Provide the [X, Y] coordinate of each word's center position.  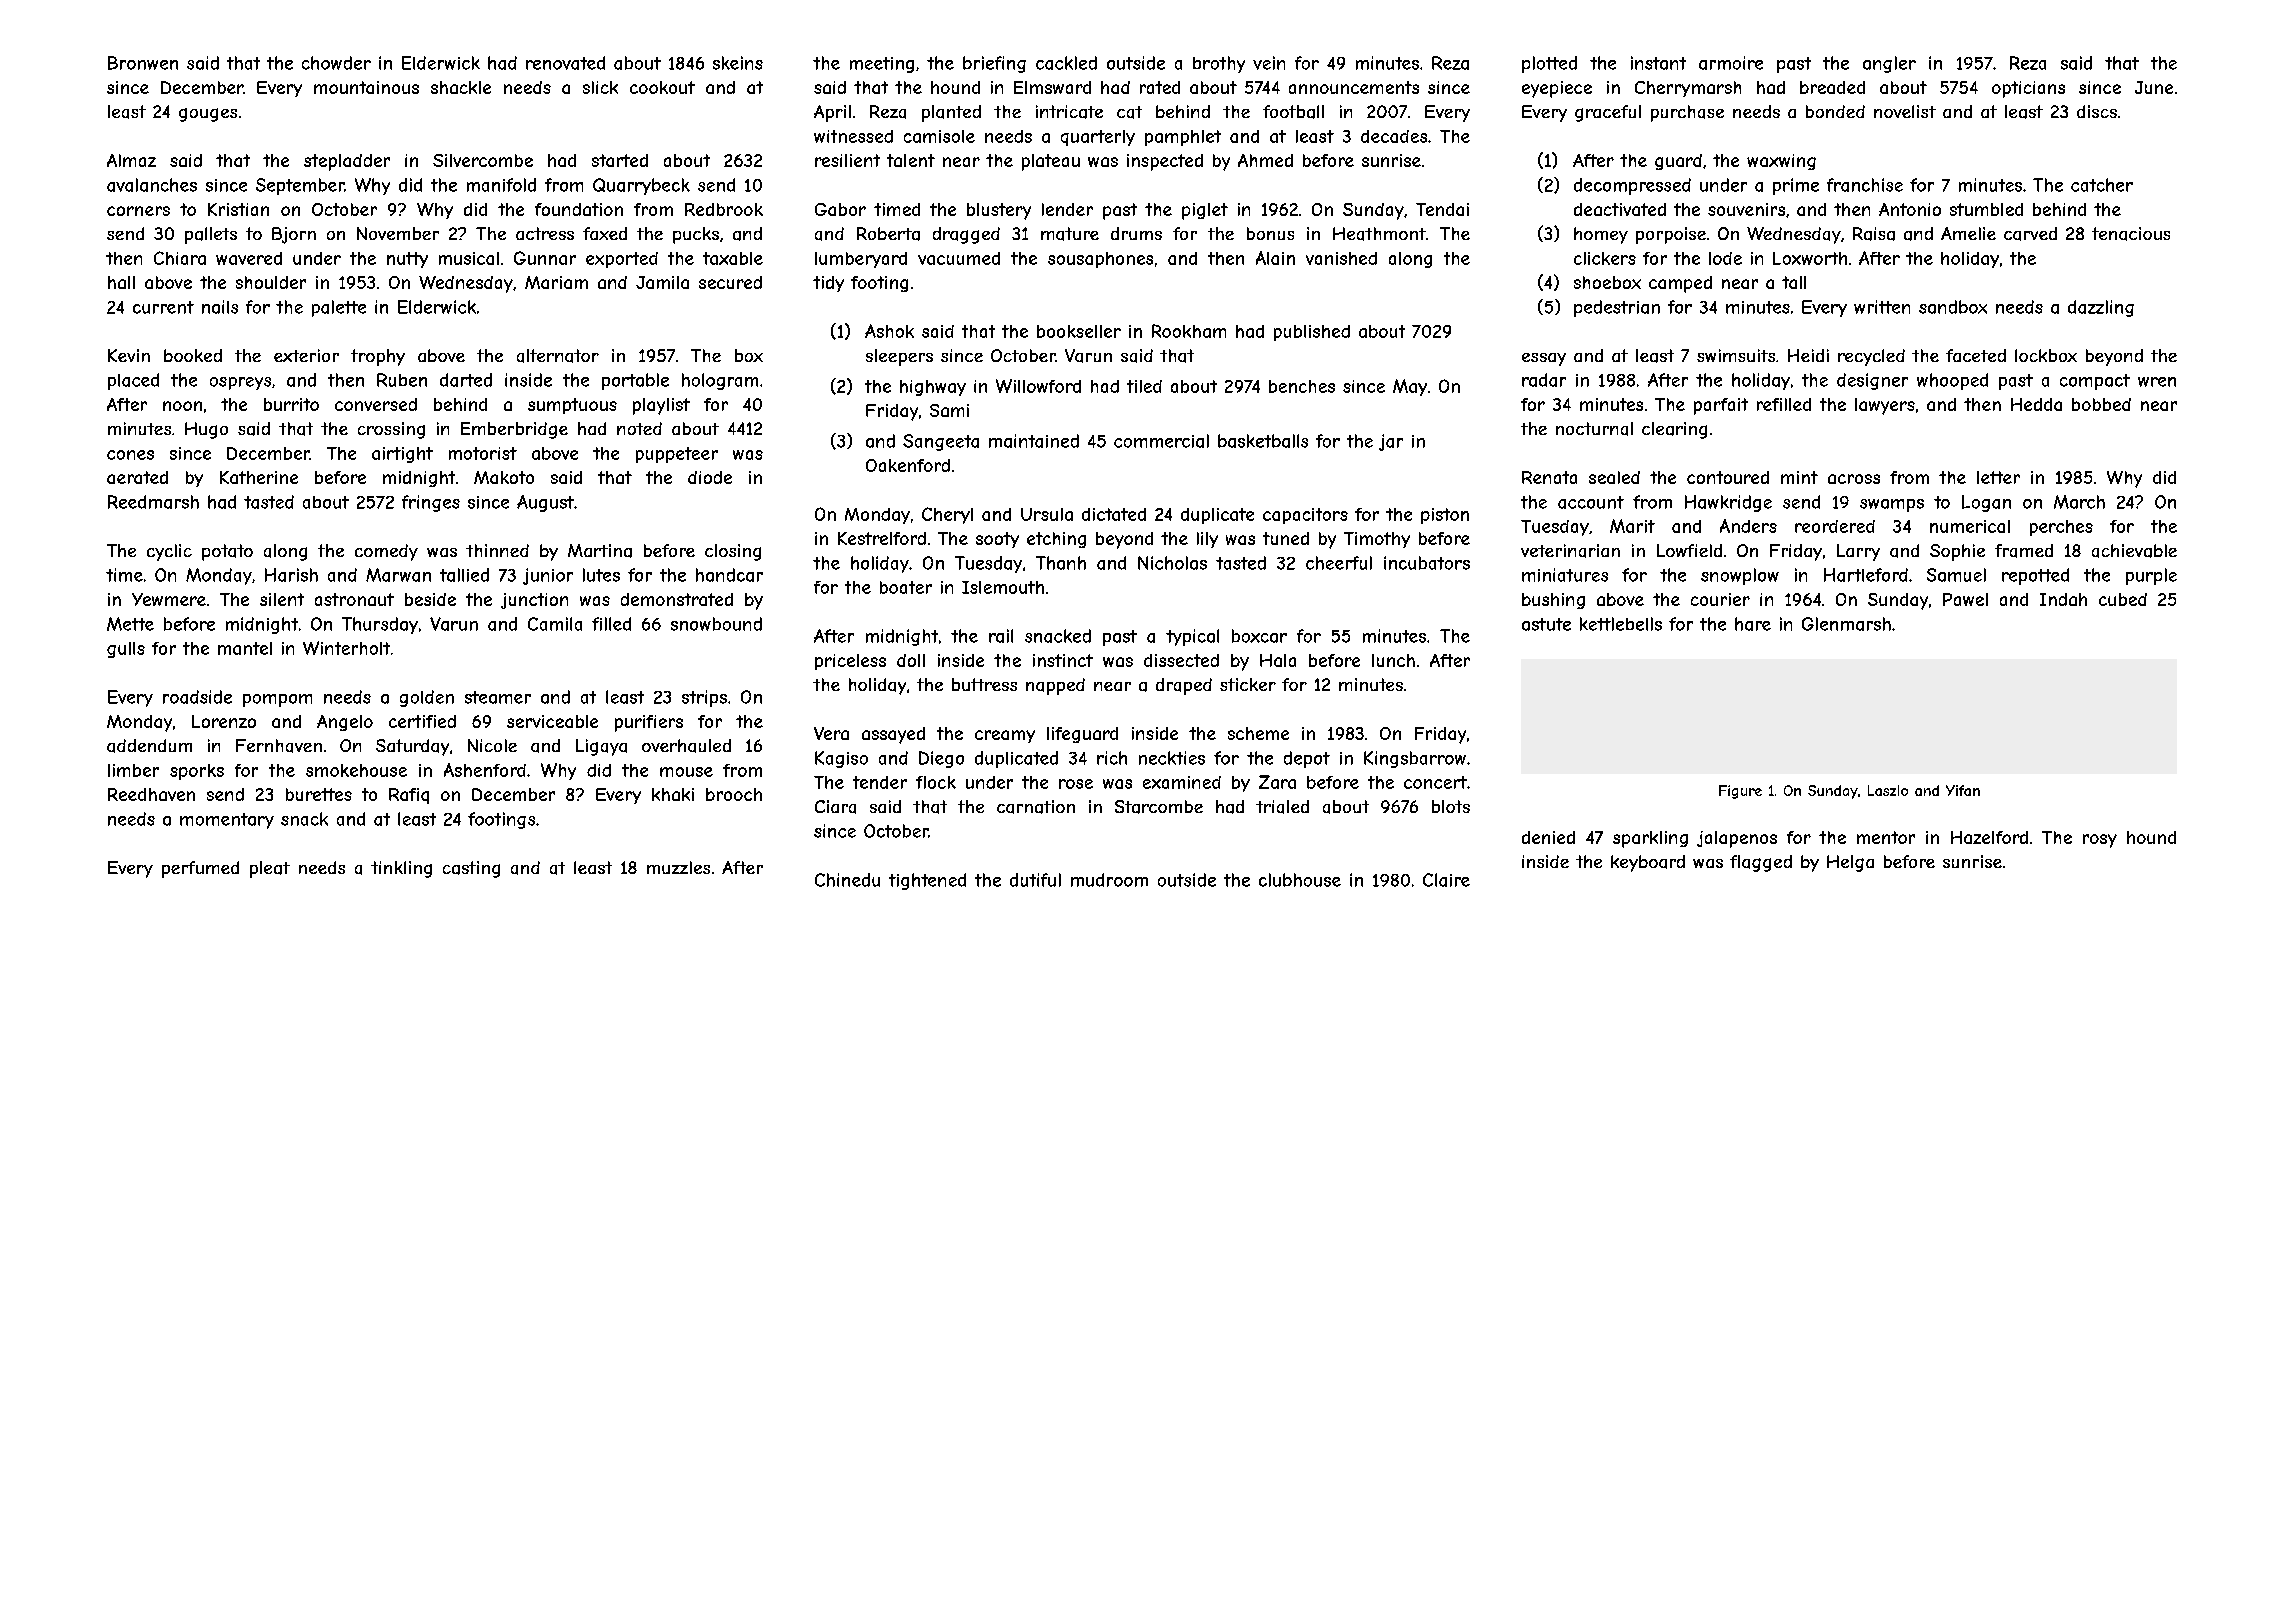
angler [1889, 64]
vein [1269, 63]
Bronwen [143, 63]
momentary [227, 821]
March [2079, 502]
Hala [1278, 660]
